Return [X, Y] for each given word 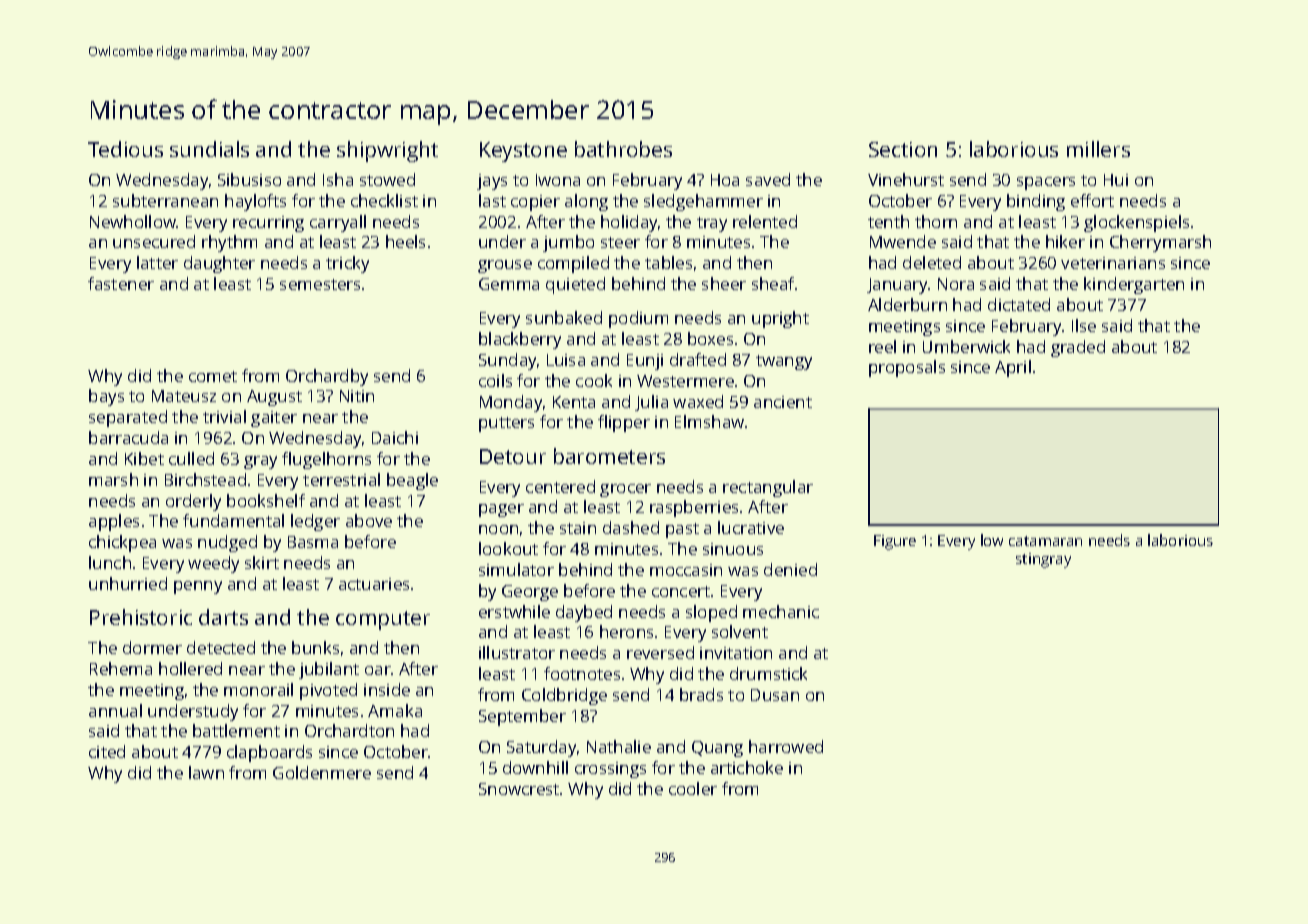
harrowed [786, 746]
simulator [516, 569]
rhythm [229, 243]
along [586, 202]
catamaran [1045, 541]
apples [114, 522]
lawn [206, 772]
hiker [1065, 241]
